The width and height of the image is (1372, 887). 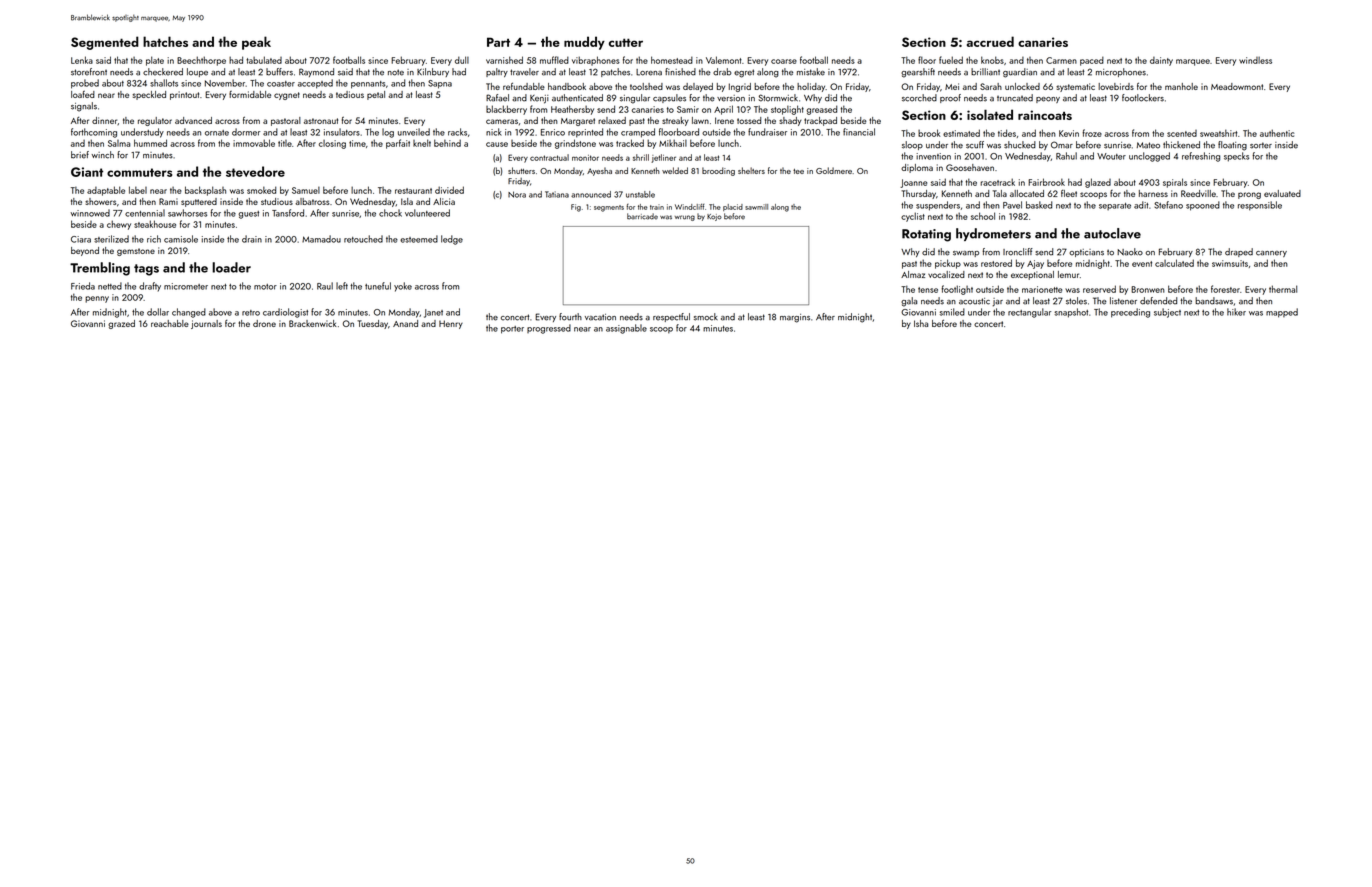 I want to click on Part, so click(x=498, y=42).
